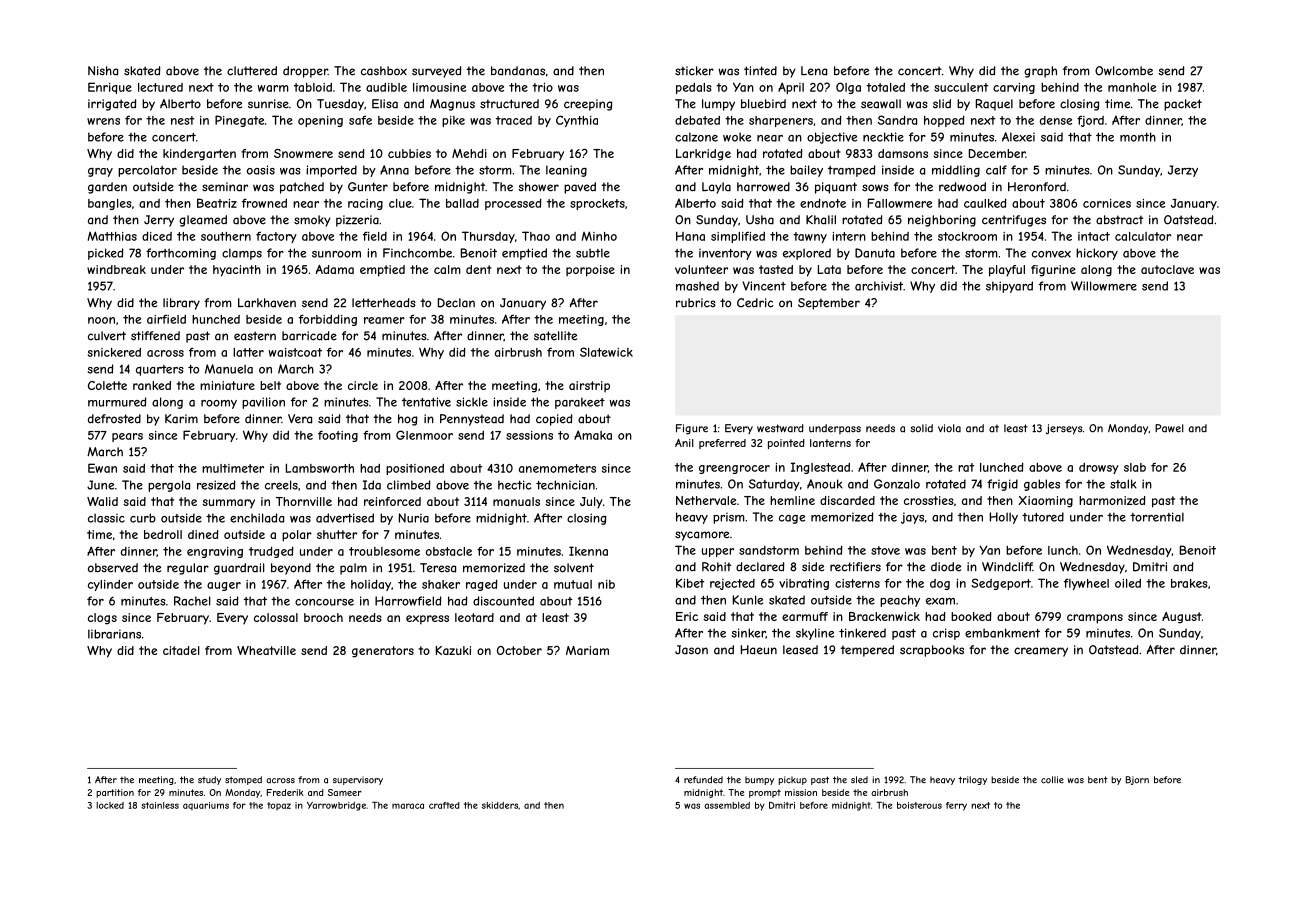  I want to click on refunded, so click(703, 780).
